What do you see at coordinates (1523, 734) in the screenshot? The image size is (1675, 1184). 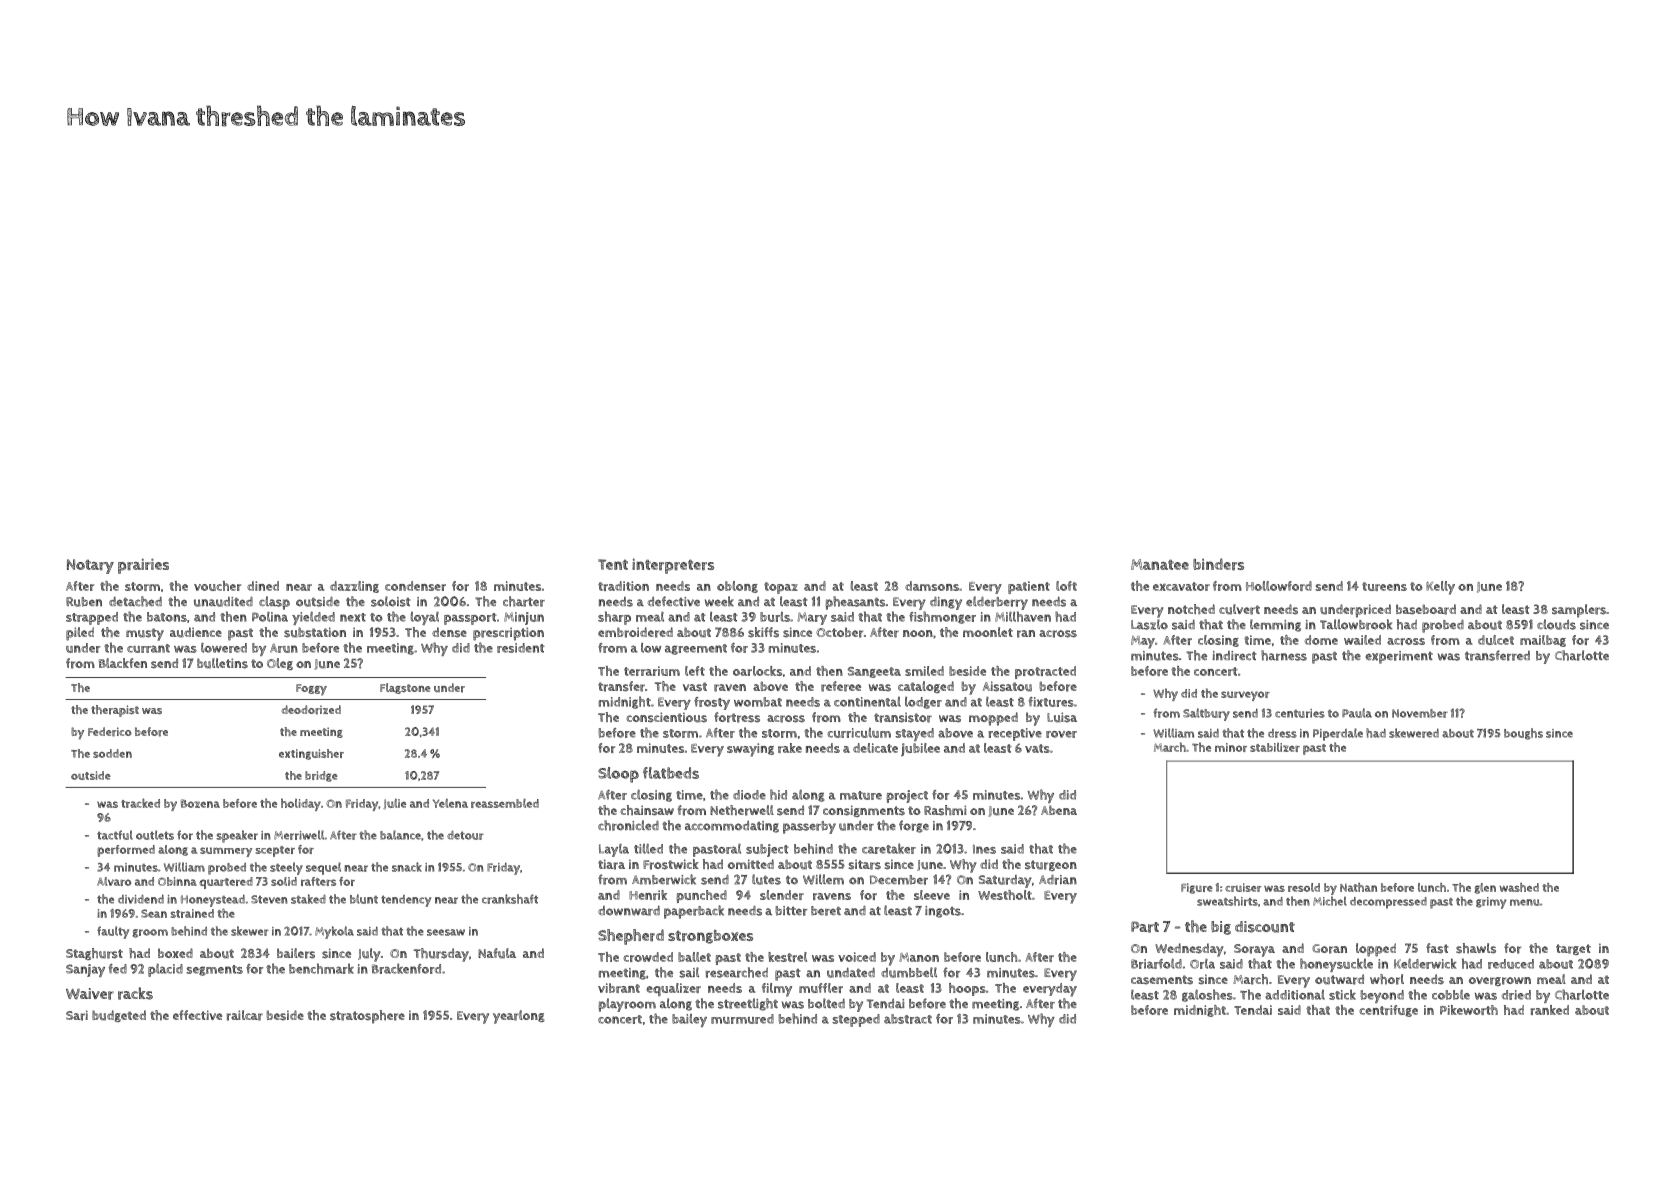 I see `boughs` at bounding box center [1523, 734].
